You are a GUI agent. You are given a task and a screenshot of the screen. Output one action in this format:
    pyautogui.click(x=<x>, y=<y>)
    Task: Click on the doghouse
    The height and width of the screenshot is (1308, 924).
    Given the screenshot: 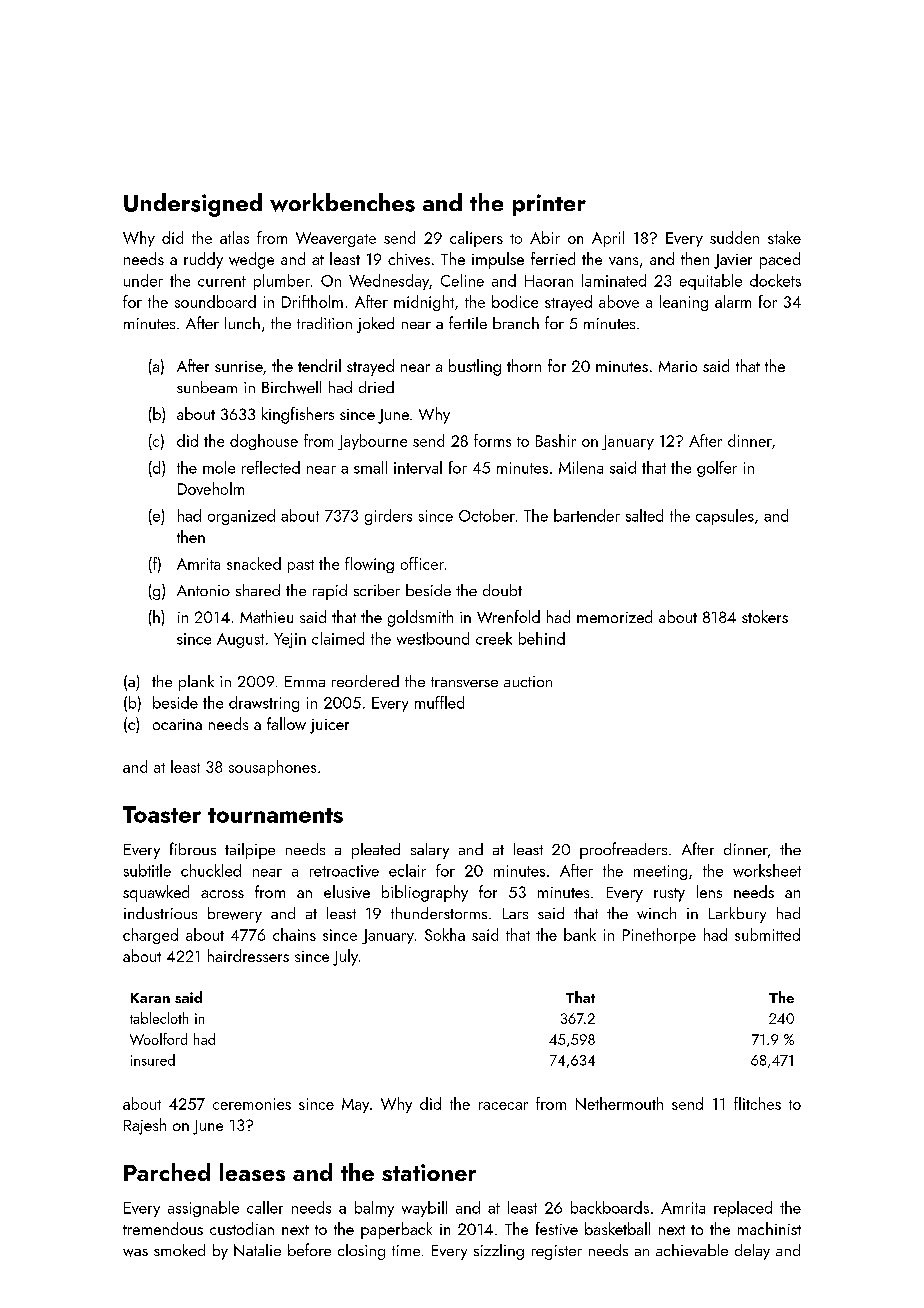 What is the action you would take?
    pyautogui.click(x=264, y=442)
